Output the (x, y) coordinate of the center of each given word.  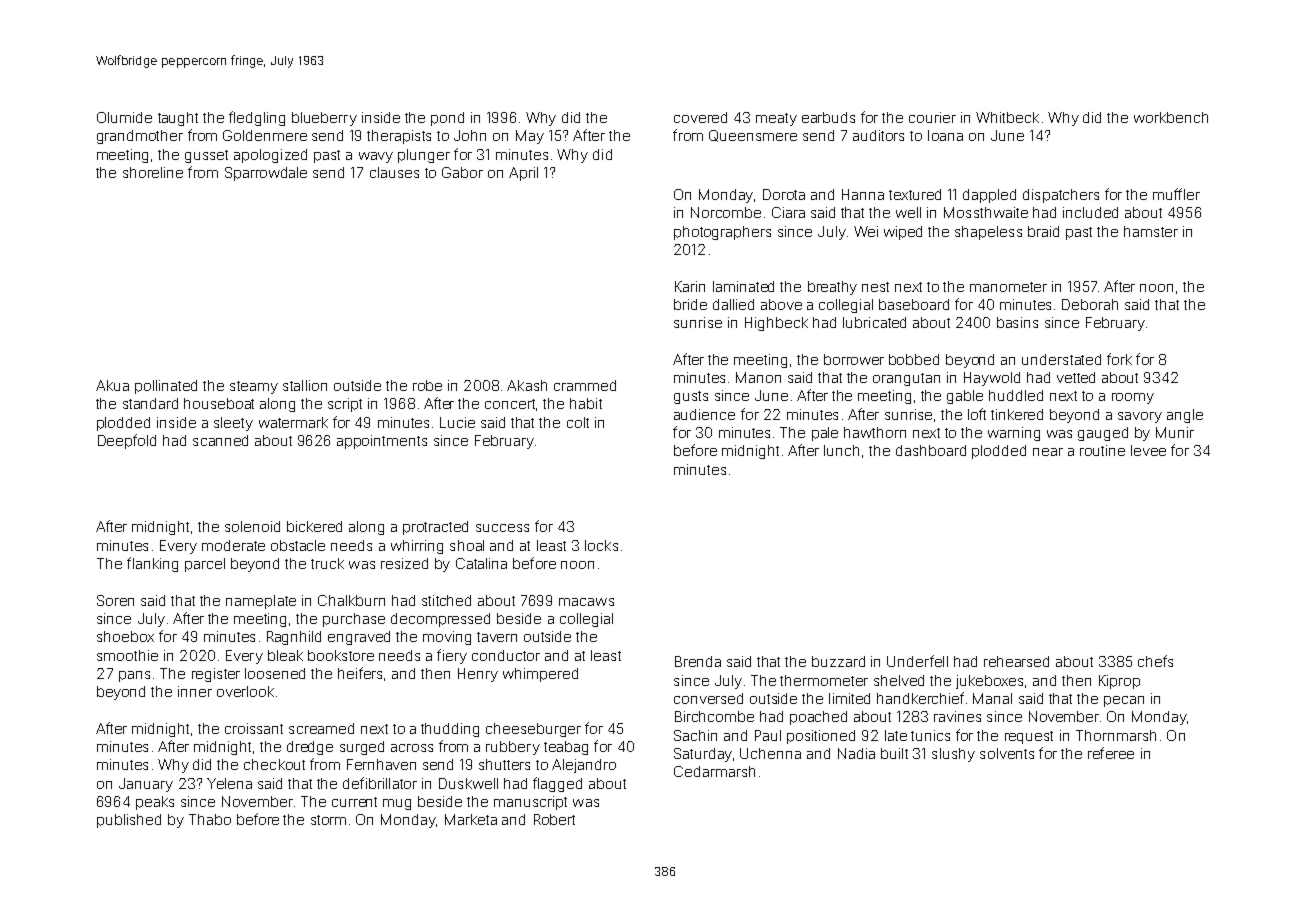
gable (965, 397)
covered (700, 117)
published (129, 821)
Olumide (124, 117)
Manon (758, 377)
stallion (305, 385)
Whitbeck (1007, 117)
